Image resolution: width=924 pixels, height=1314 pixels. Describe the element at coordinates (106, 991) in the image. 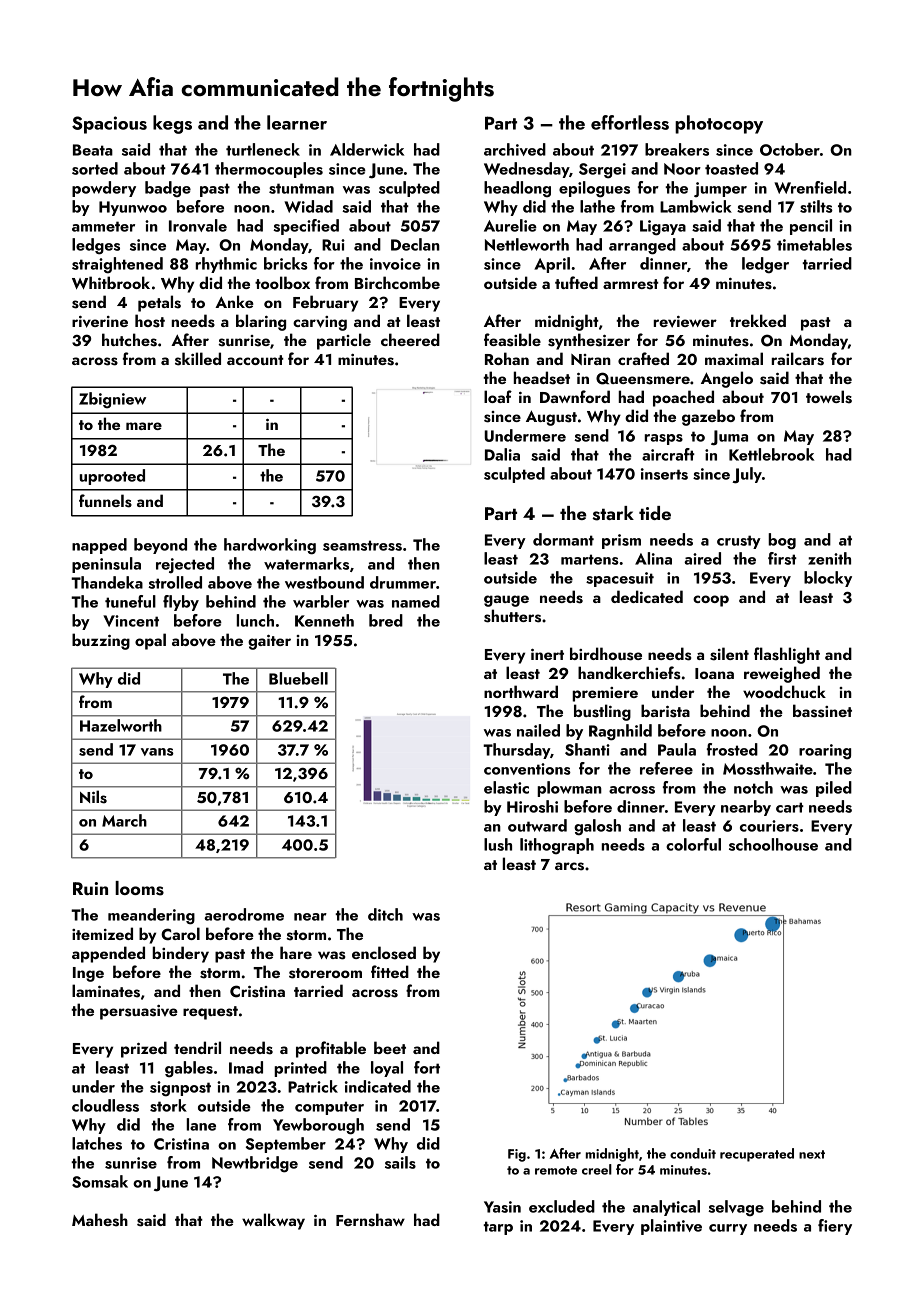

I see `laminates` at that location.
